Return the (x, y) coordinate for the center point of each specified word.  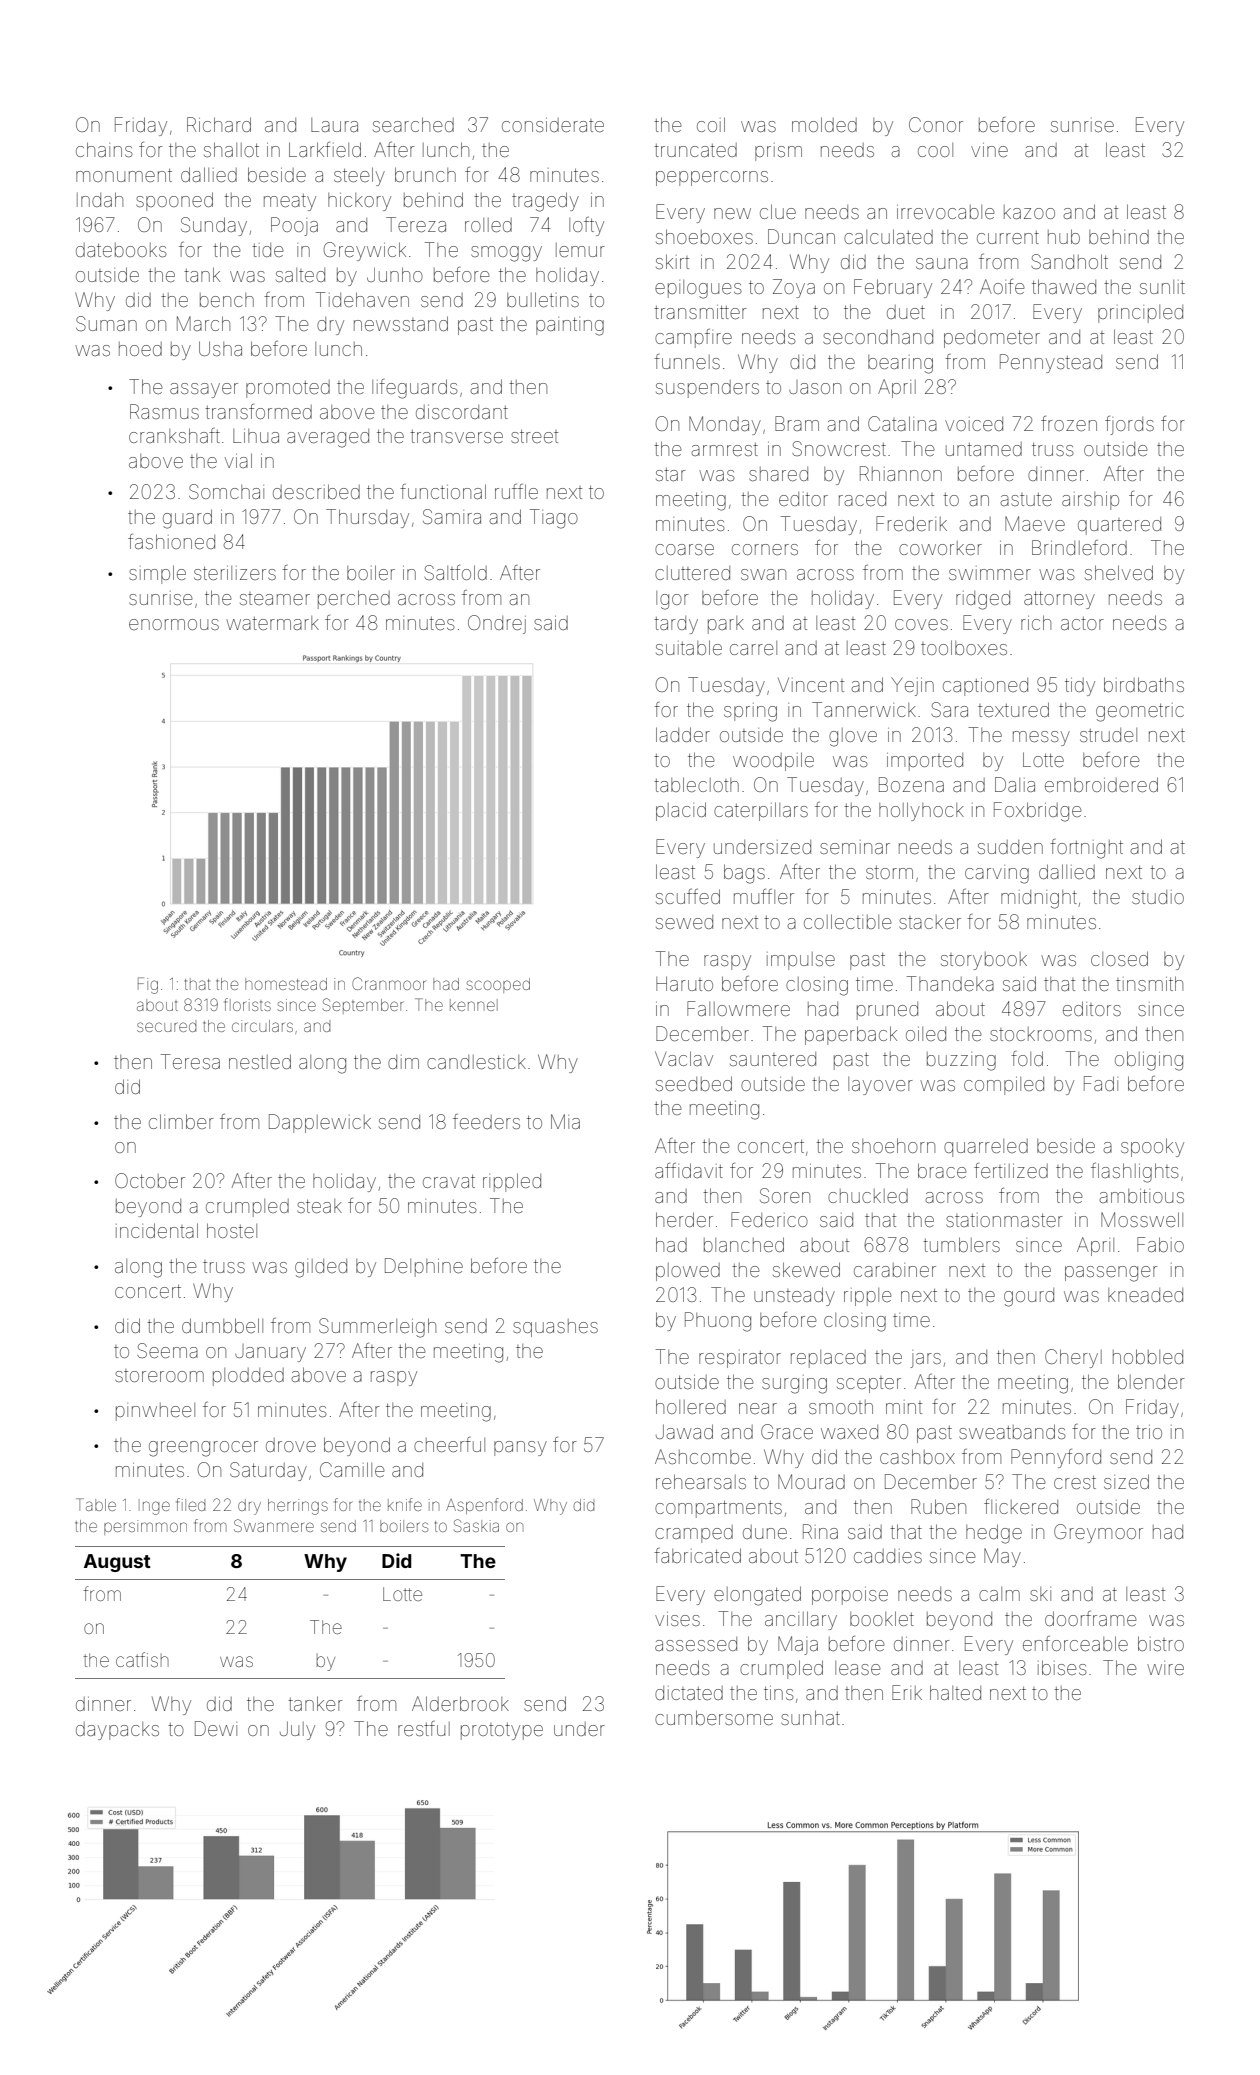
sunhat (810, 1717)
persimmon (145, 1527)
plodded (248, 1377)
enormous (174, 624)
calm (999, 1594)
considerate (553, 125)
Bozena (911, 784)
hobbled (1148, 1356)
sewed (684, 922)
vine (989, 150)
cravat (449, 1181)
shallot (231, 149)
